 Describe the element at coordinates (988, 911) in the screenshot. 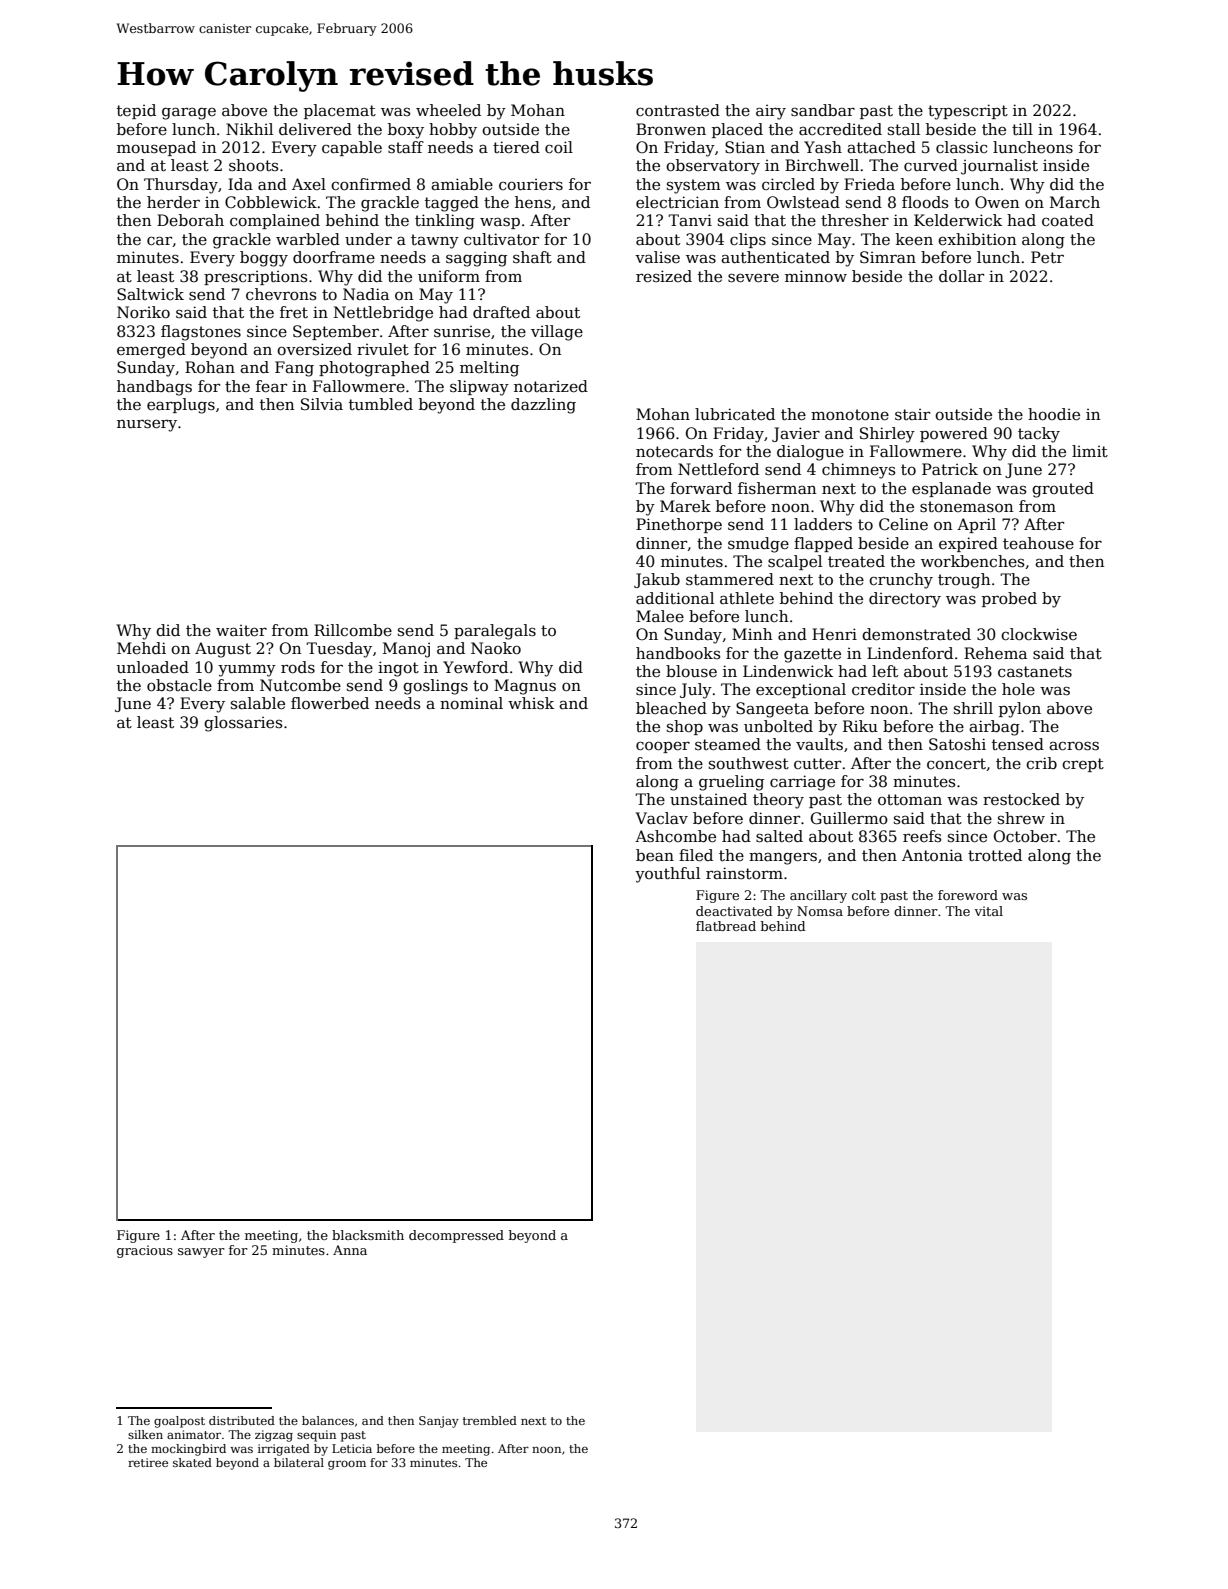

I see `vital` at that location.
